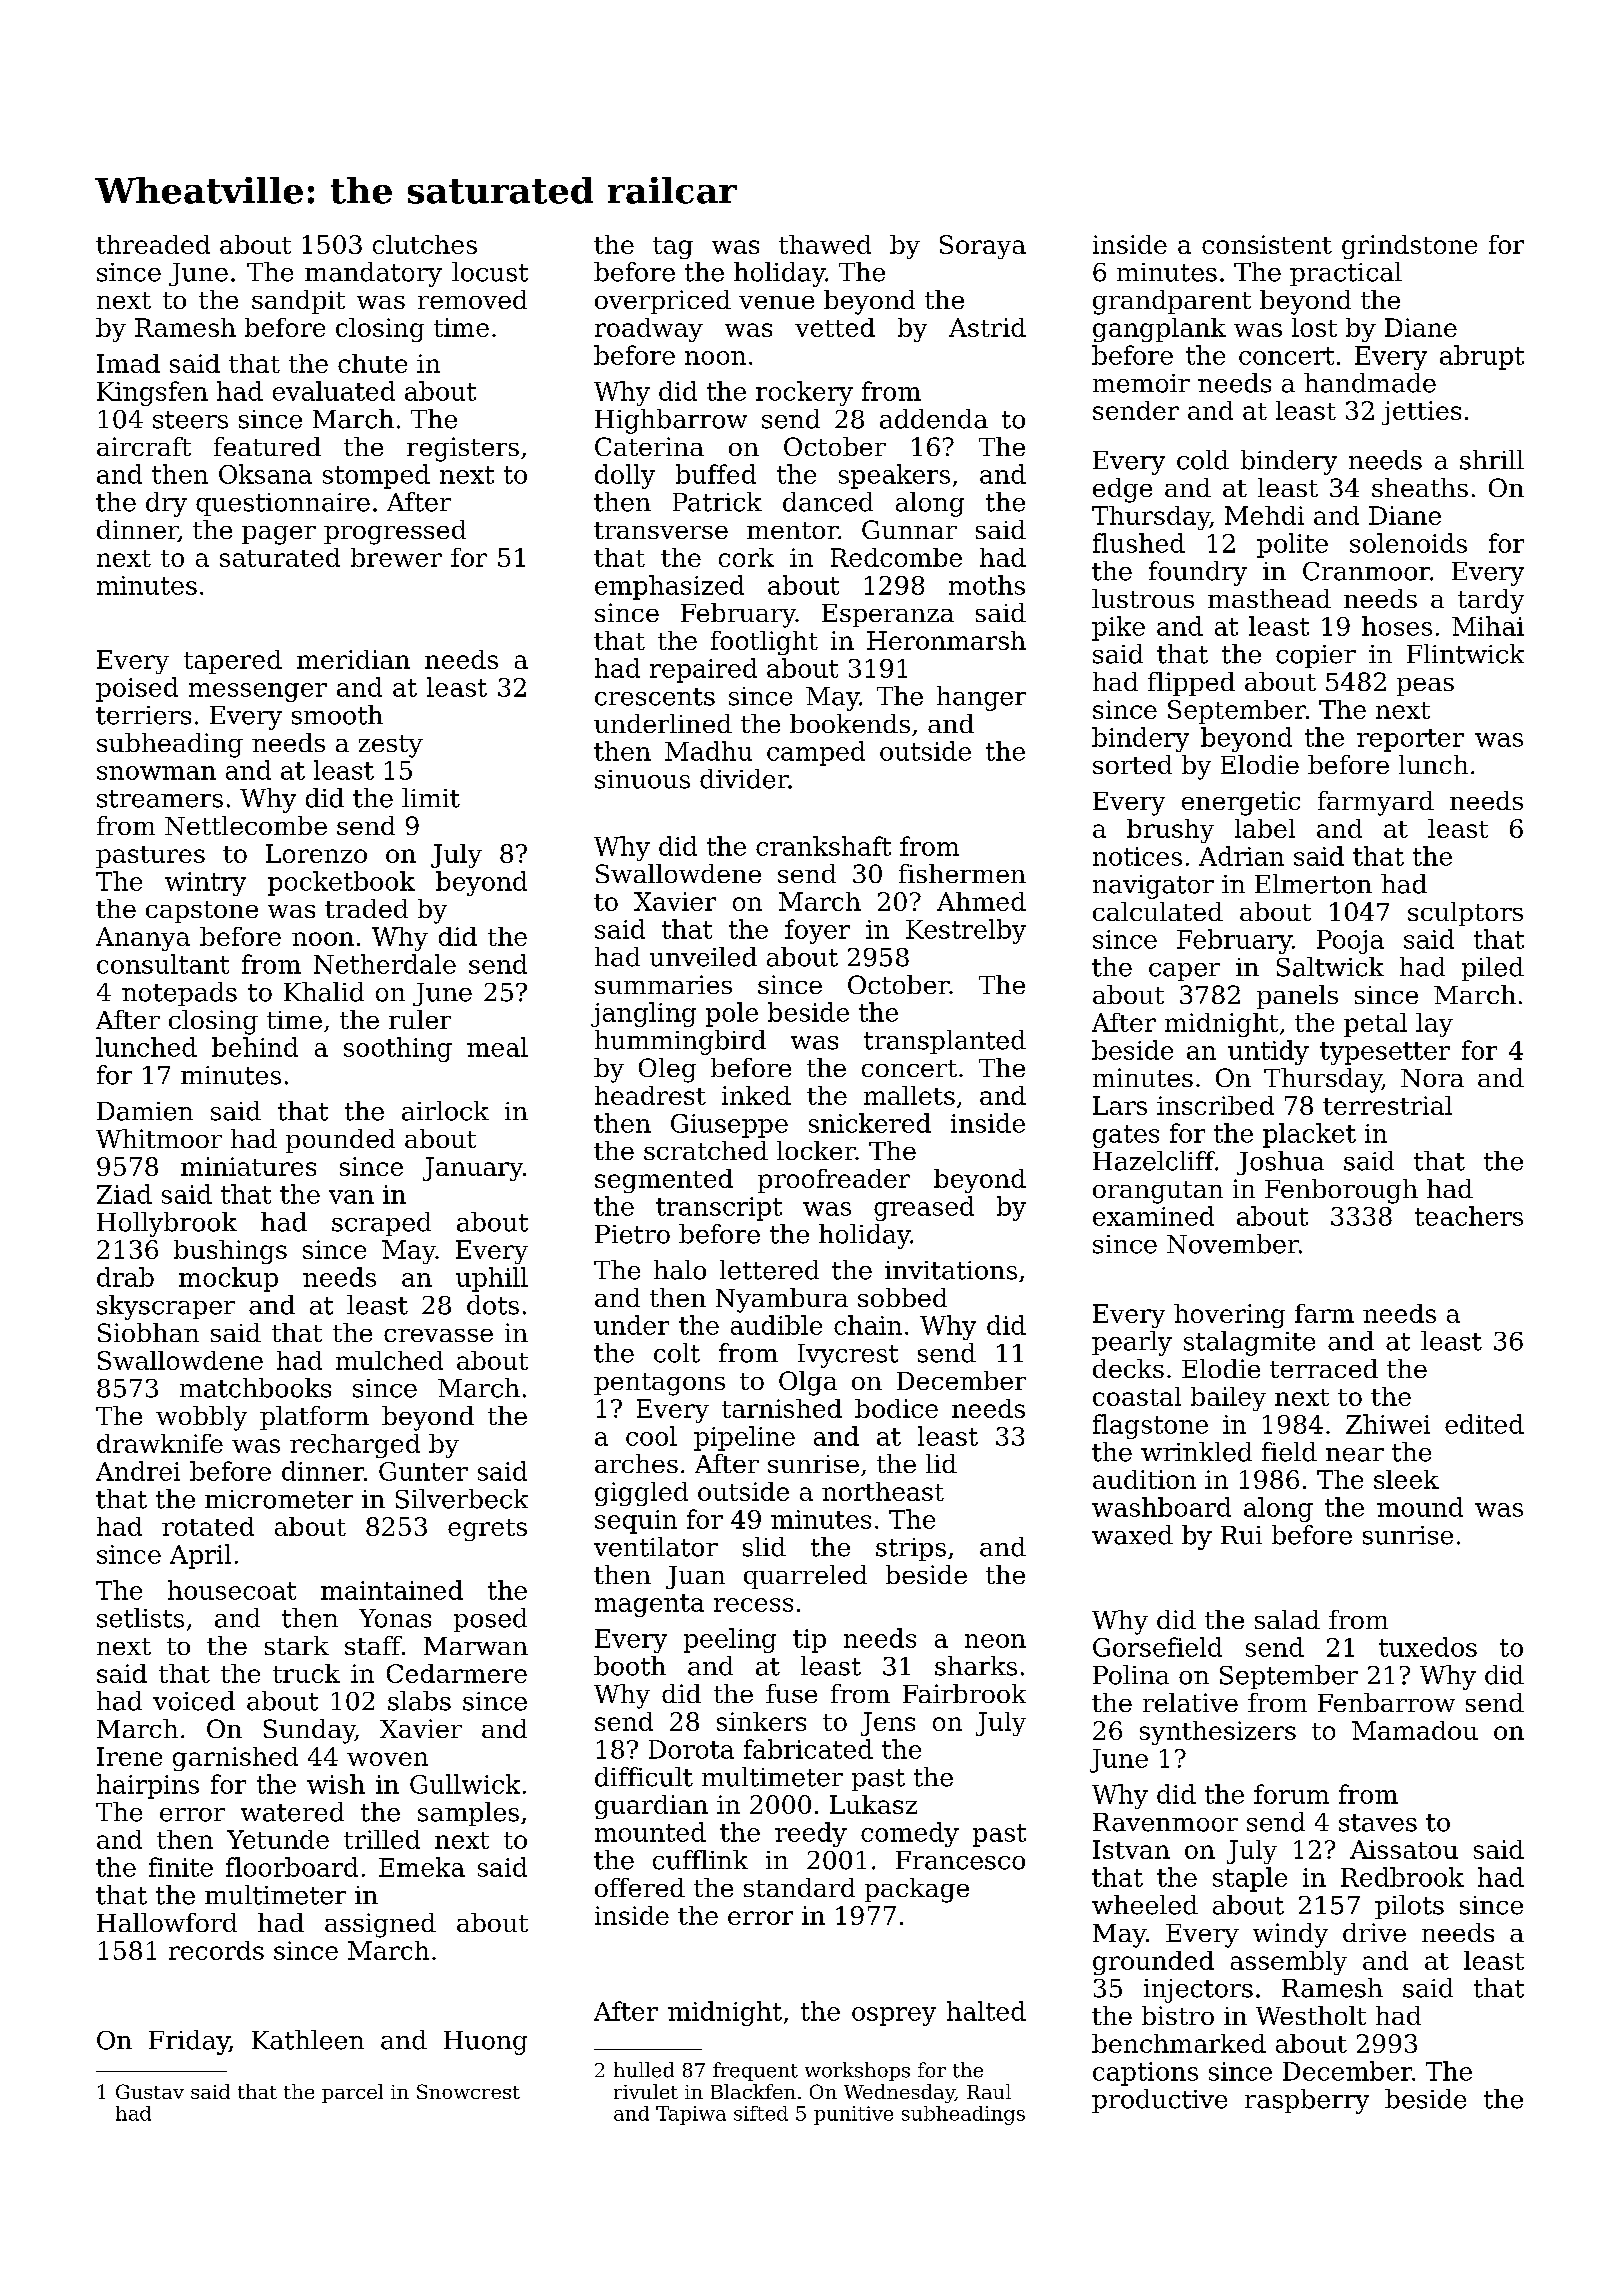 This screenshot has width=1620, height=2292. Describe the element at coordinates (468, 2091) in the screenshot. I see `Snowcrest` at that location.
